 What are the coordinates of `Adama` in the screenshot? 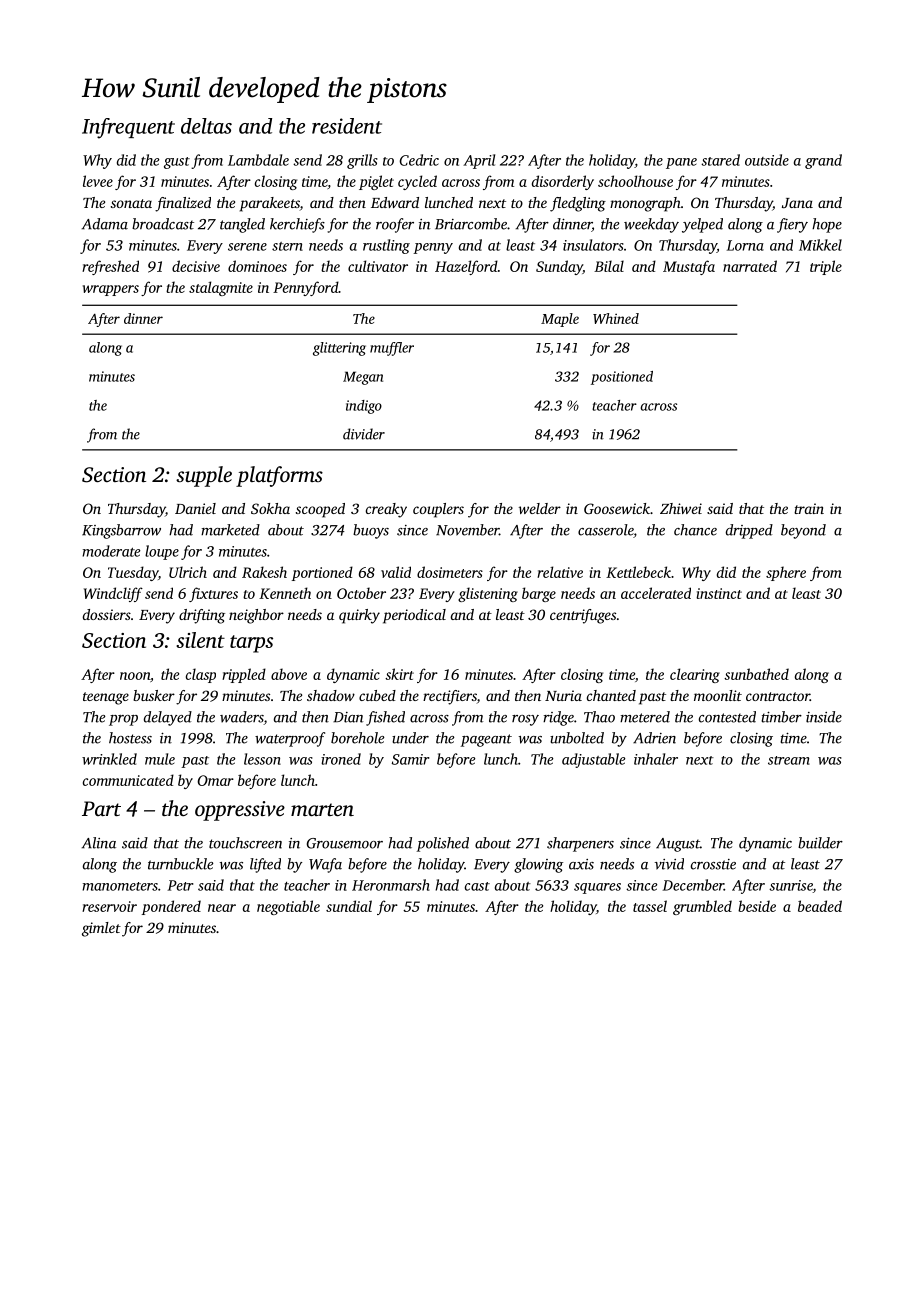 It's located at (105, 224).
